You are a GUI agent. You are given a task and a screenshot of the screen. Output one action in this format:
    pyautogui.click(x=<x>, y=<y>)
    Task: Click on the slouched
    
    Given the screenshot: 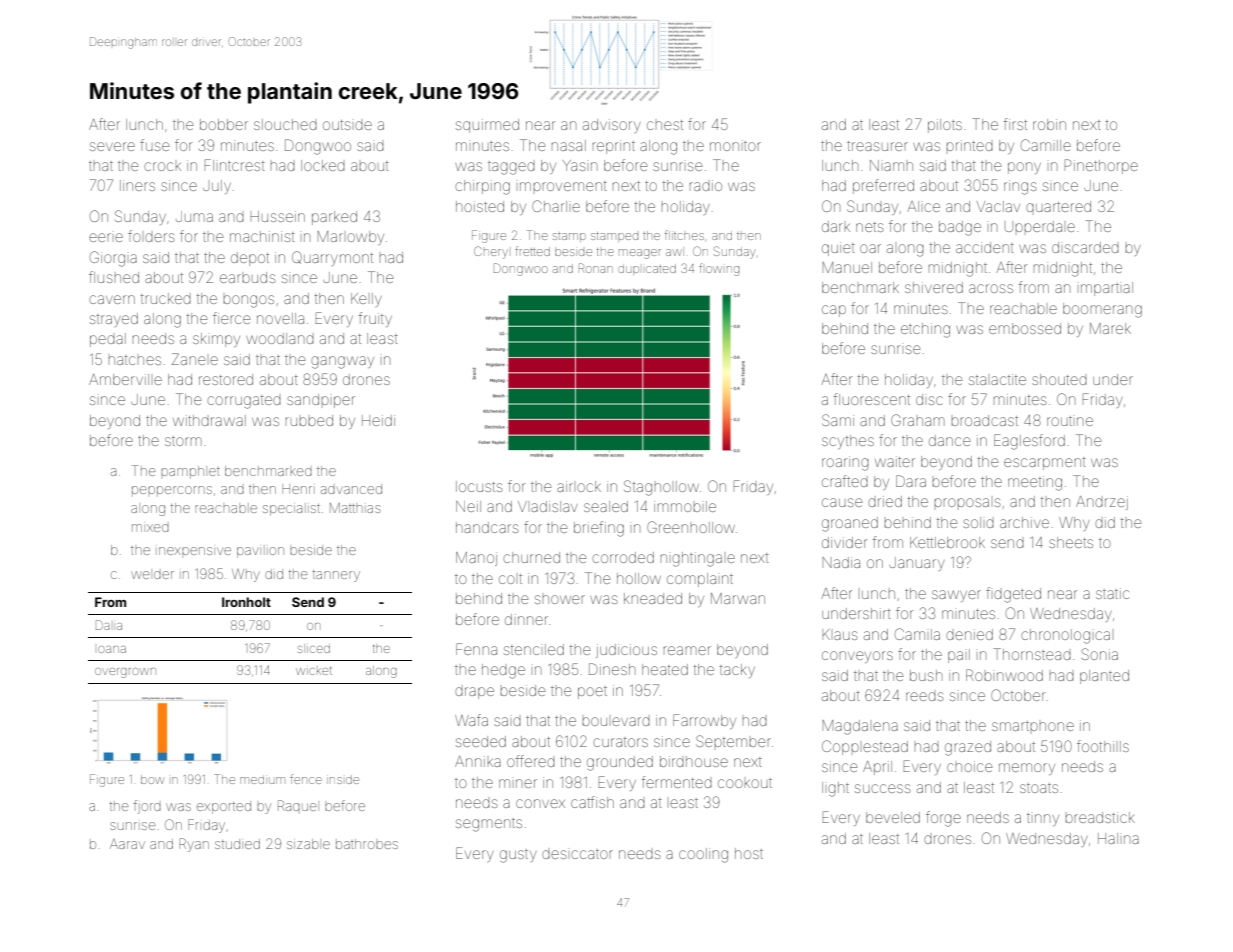 What is the action you would take?
    pyautogui.click(x=285, y=124)
